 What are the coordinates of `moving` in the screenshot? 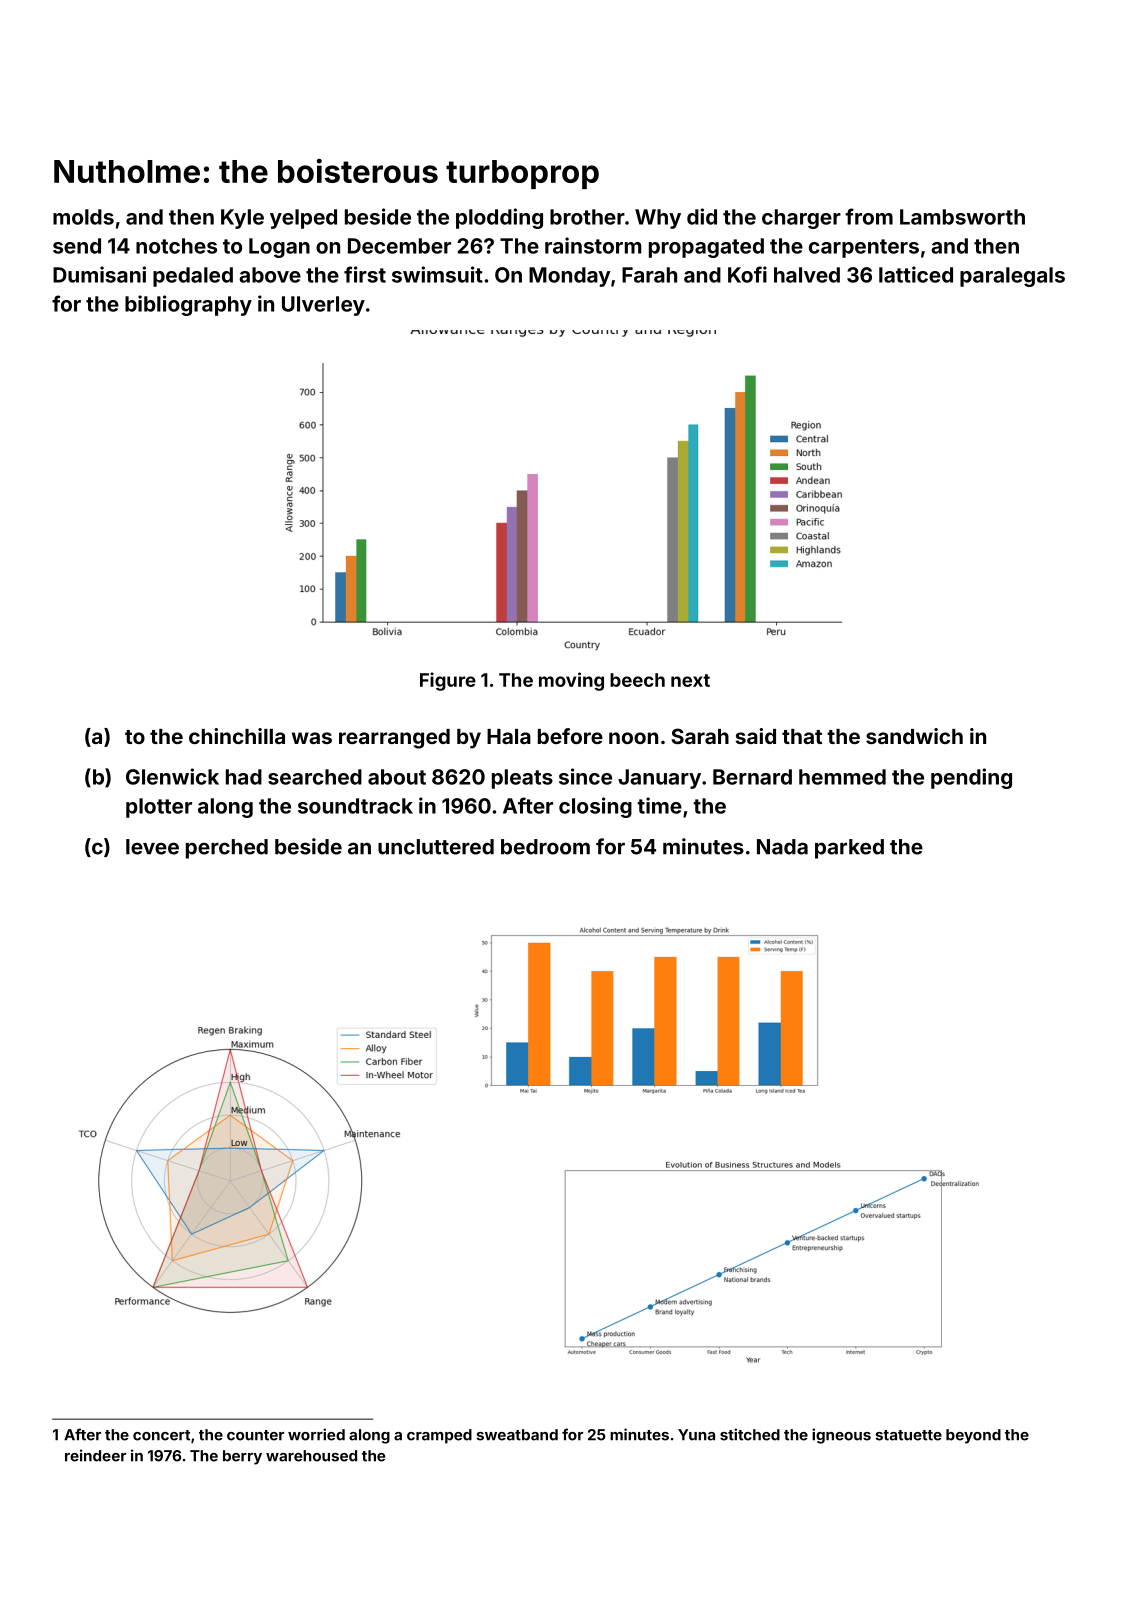 It's located at (571, 681).
